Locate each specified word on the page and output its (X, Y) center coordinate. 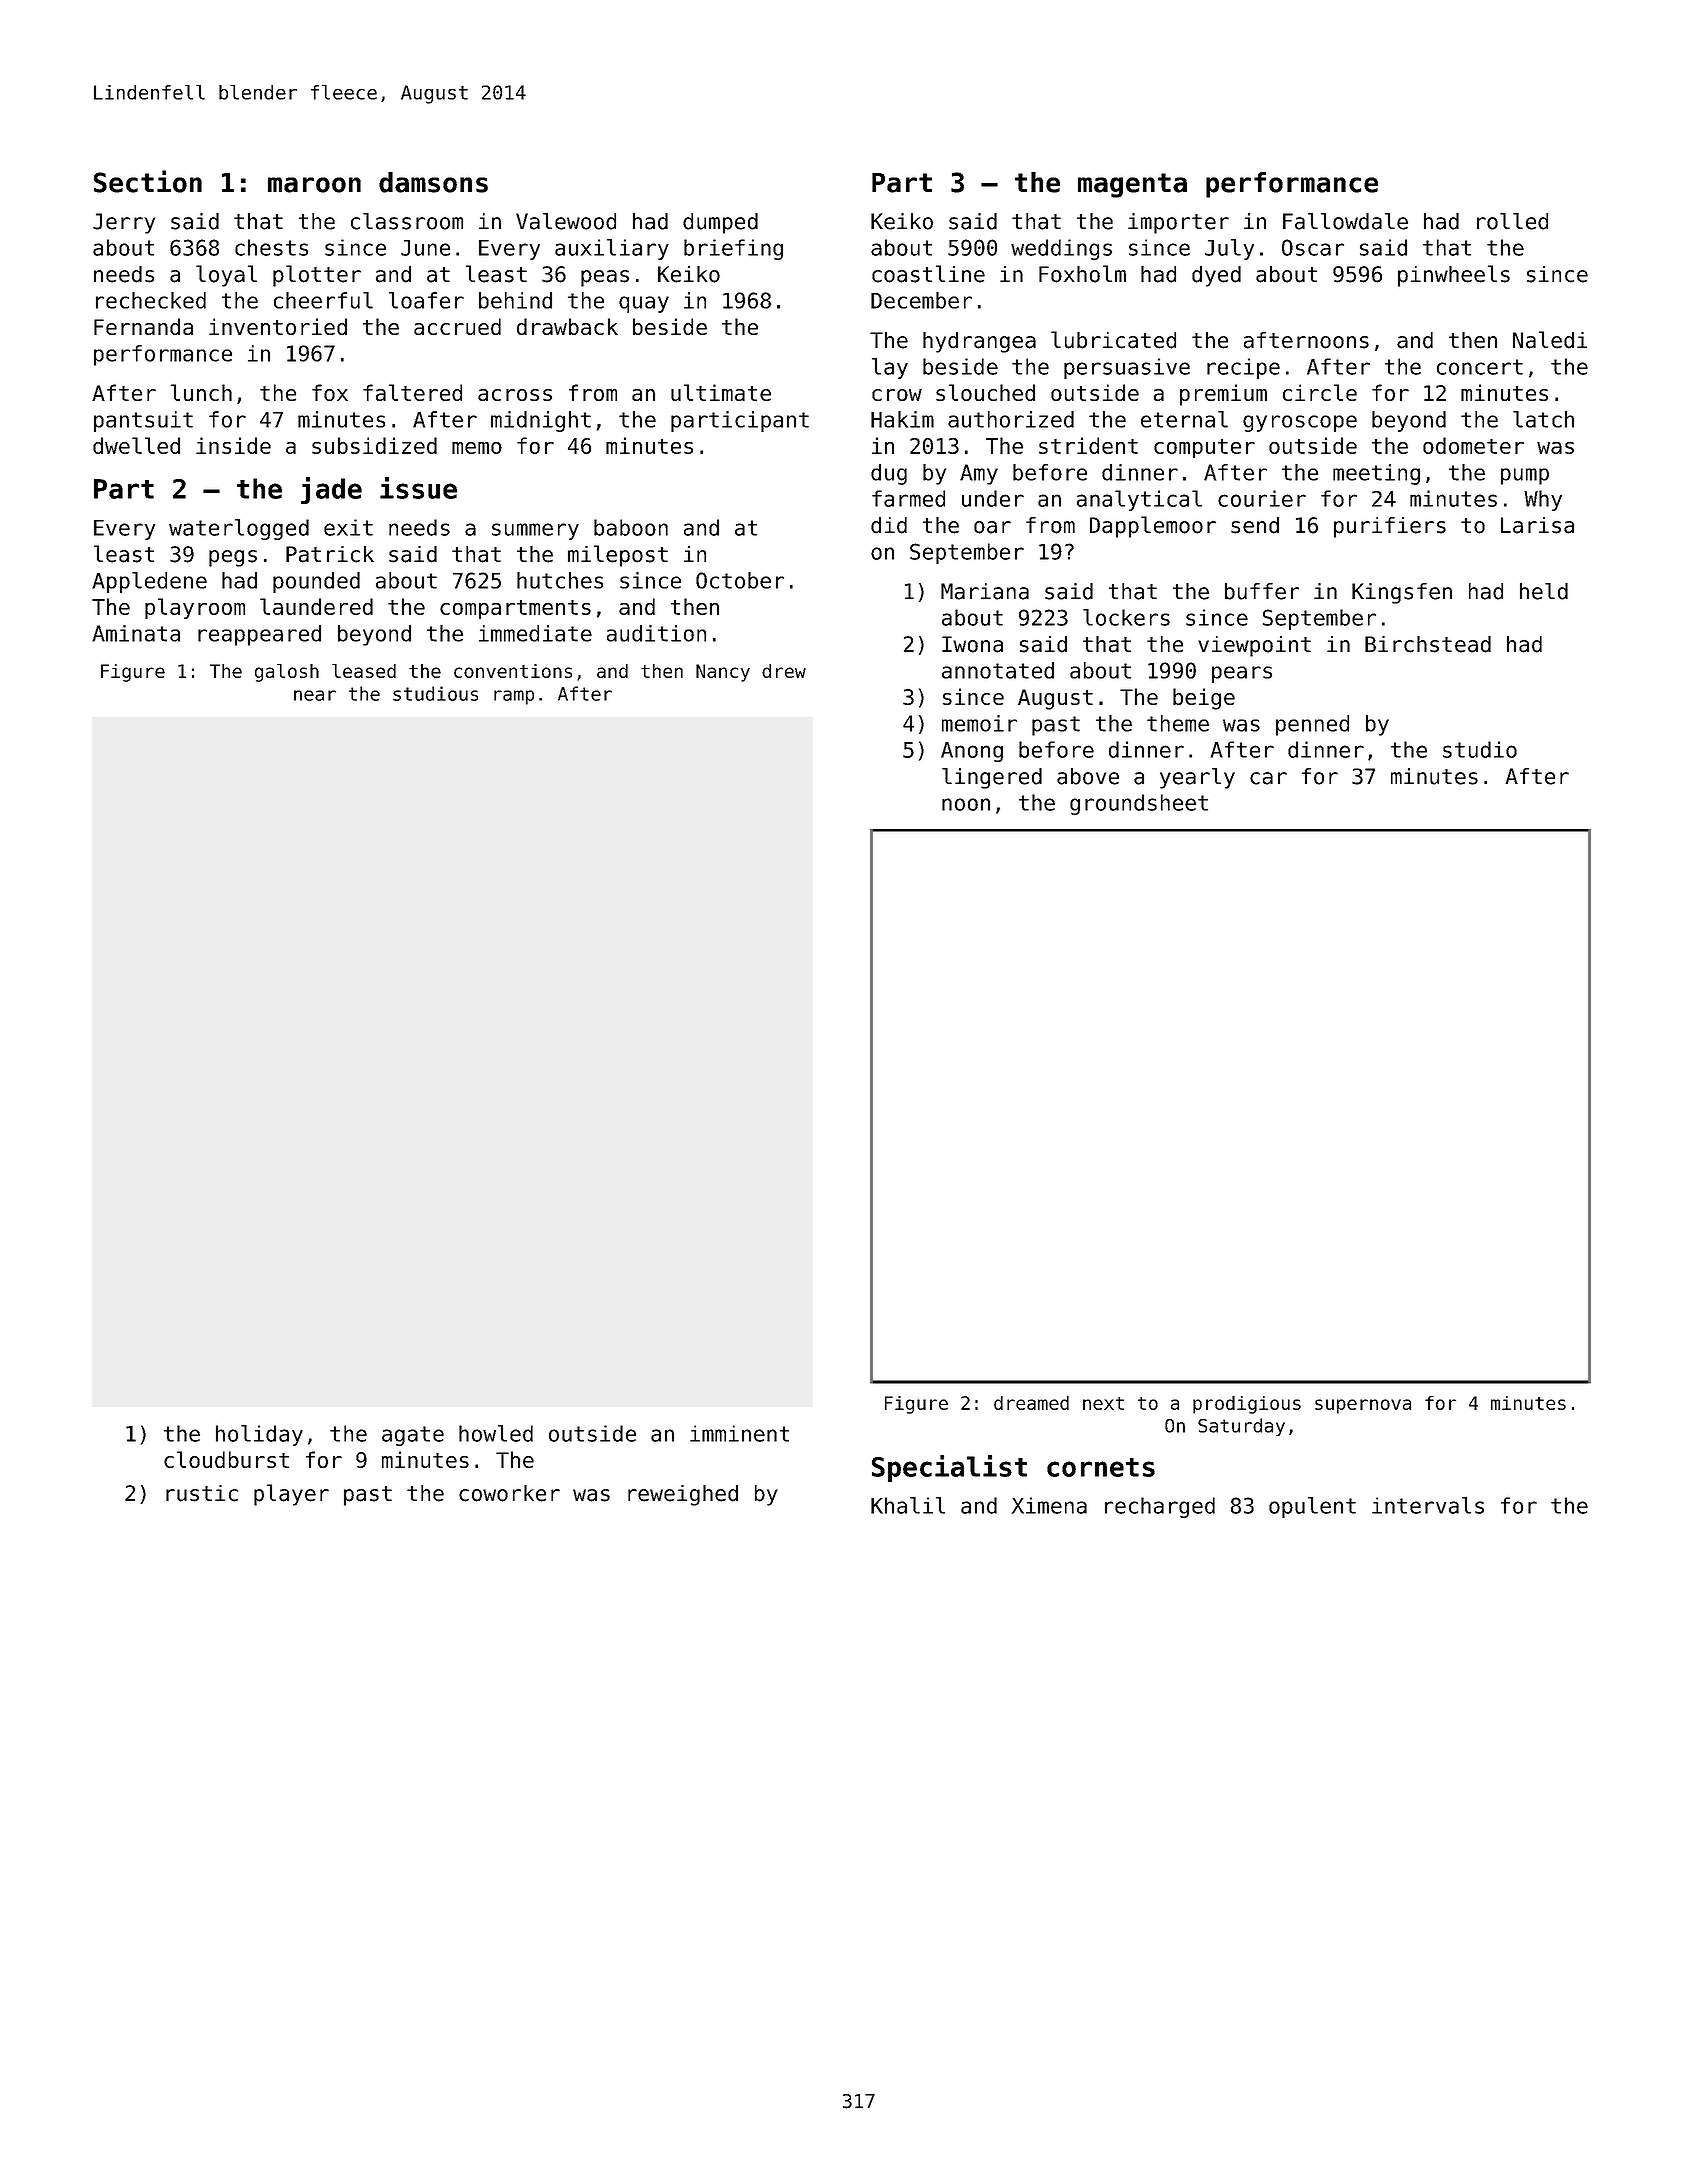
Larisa (1537, 525)
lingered (992, 778)
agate (413, 1436)
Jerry (124, 223)
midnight (541, 421)
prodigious (1247, 1405)
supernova (1363, 1406)
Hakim (902, 419)
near (315, 695)
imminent (739, 1433)
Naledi (1550, 340)
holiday (259, 1435)
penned (1312, 725)
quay (644, 304)
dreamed (1031, 1403)
